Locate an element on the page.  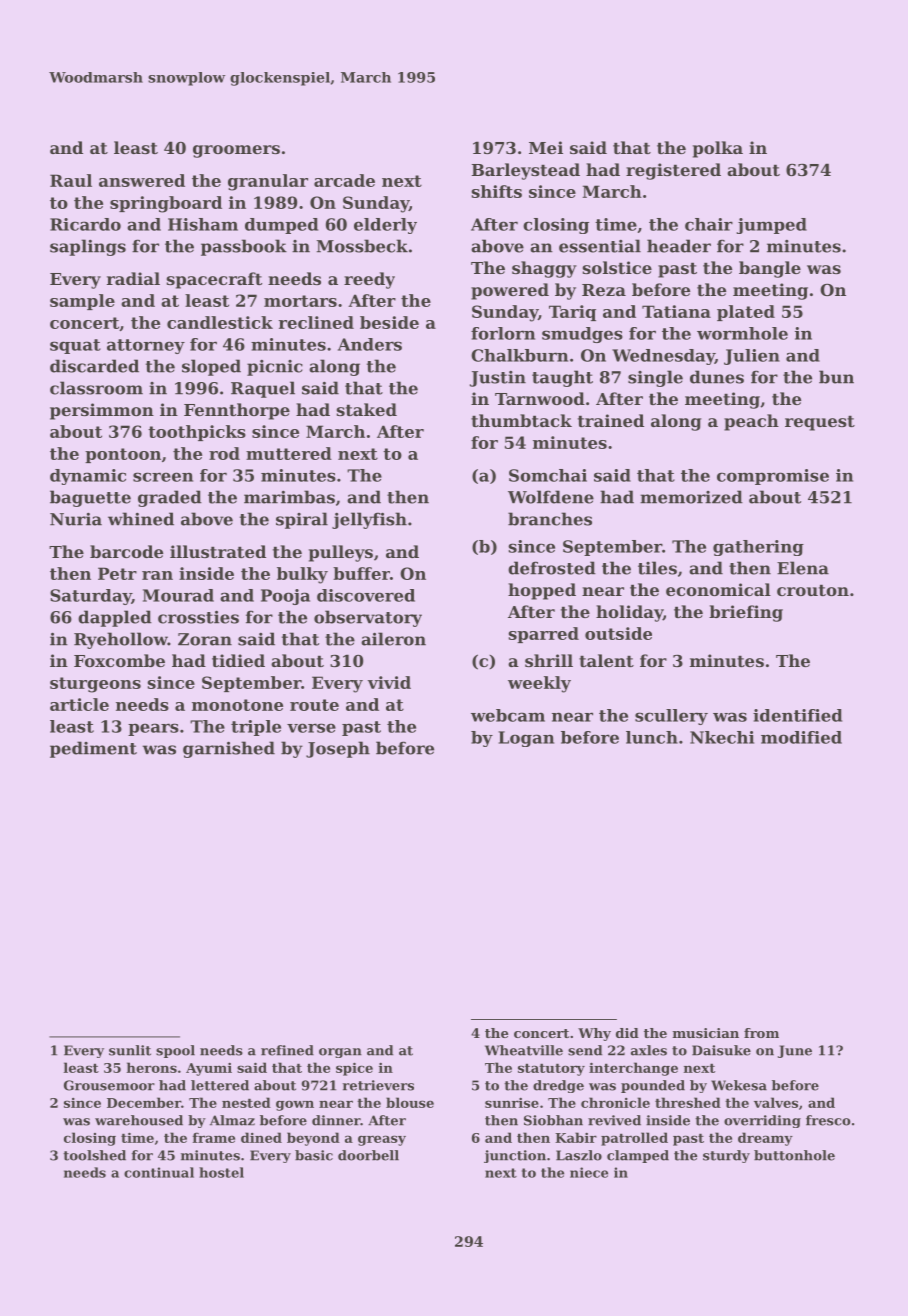
from is located at coordinates (761, 1033).
